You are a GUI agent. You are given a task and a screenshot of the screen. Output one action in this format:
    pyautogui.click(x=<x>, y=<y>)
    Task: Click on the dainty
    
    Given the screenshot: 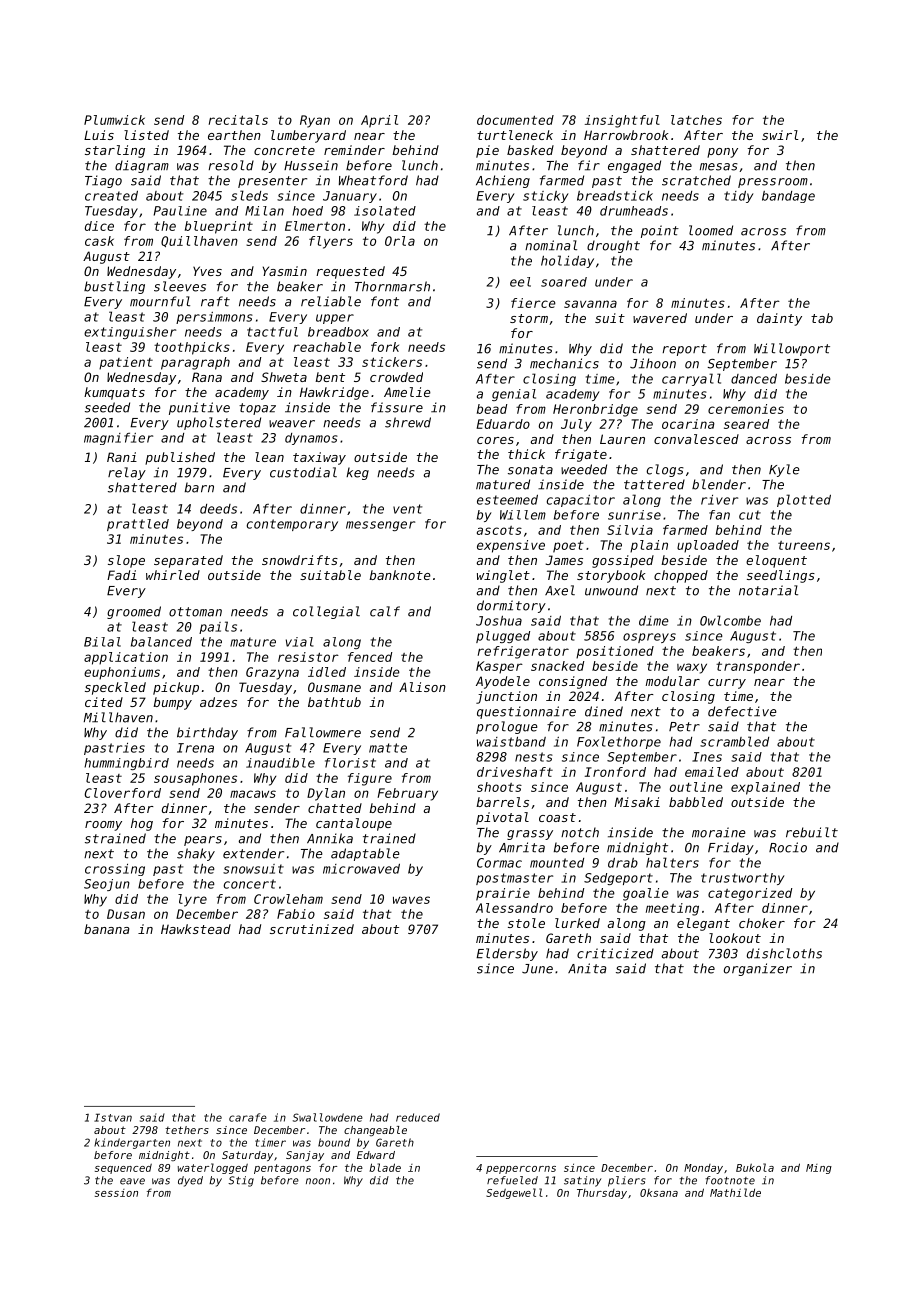 What is the action you would take?
    pyautogui.click(x=779, y=319)
